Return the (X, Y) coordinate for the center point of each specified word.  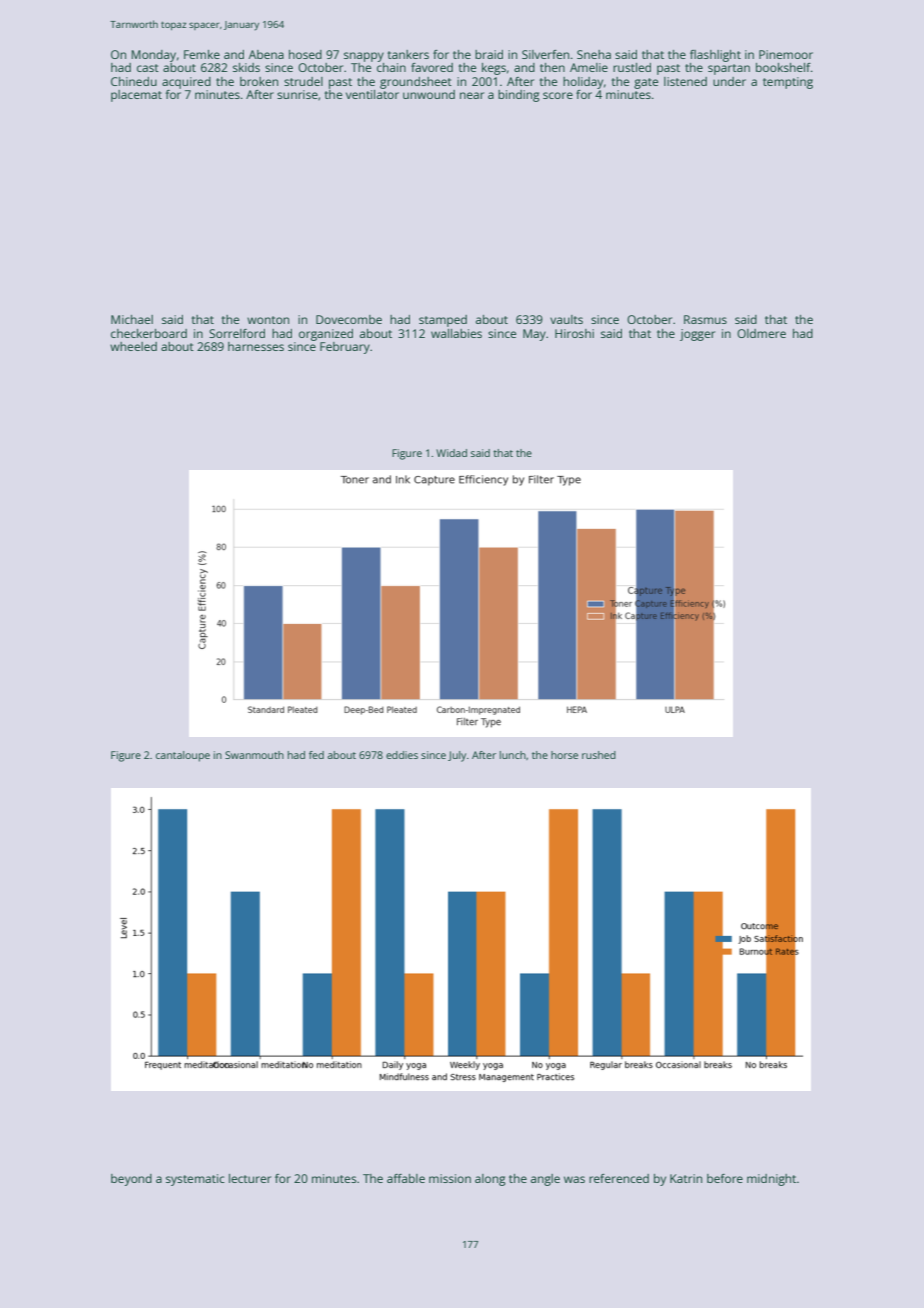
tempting (788, 83)
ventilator (372, 94)
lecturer (250, 1178)
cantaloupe (183, 756)
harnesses (256, 346)
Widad (451, 453)
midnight (771, 1180)
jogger (697, 335)
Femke (202, 54)
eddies (402, 755)
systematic (195, 1180)
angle (545, 1180)
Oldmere (761, 333)
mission (450, 1178)
